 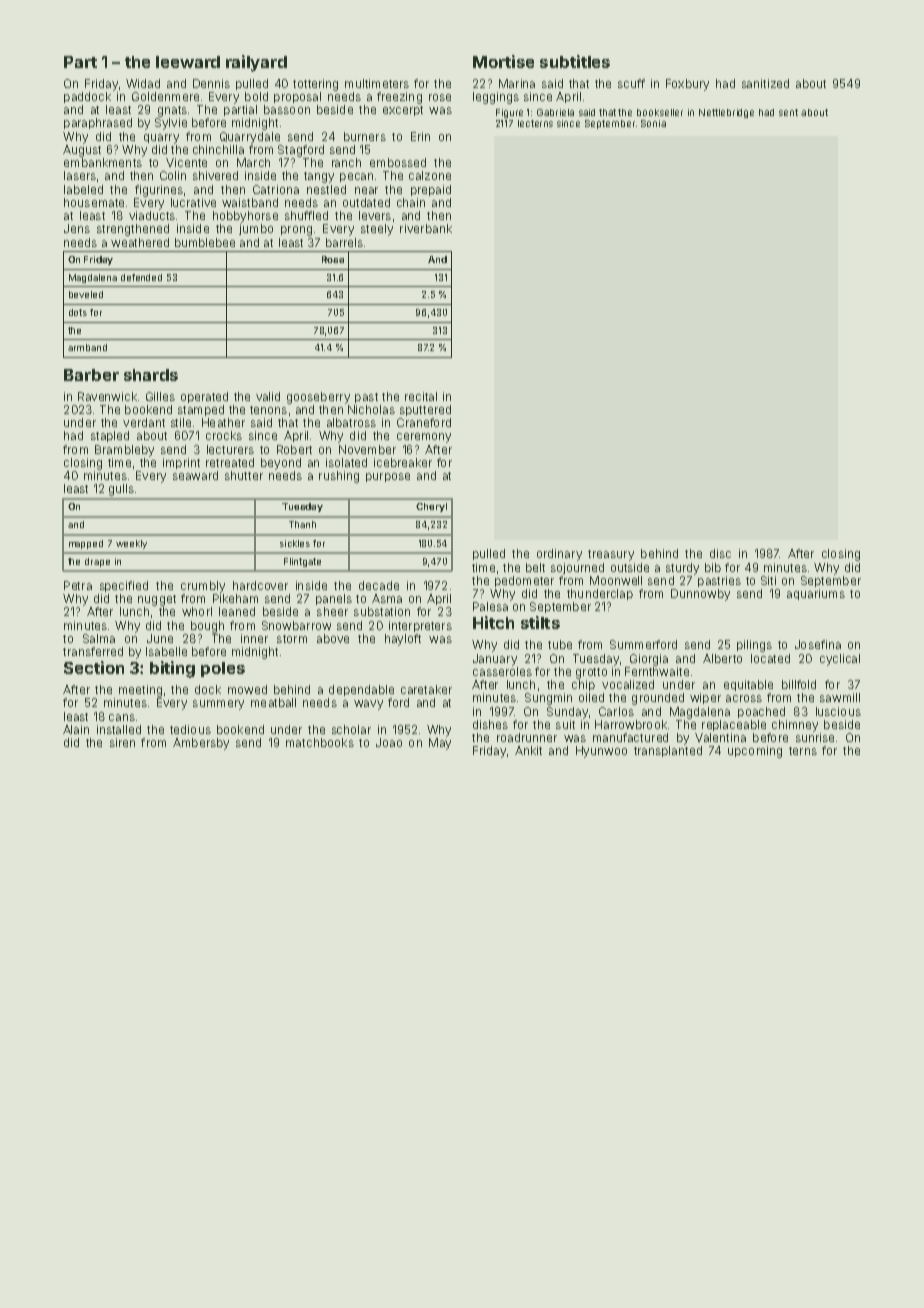 What do you see at coordinates (103, 162) in the page?
I see `embankments` at bounding box center [103, 162].
